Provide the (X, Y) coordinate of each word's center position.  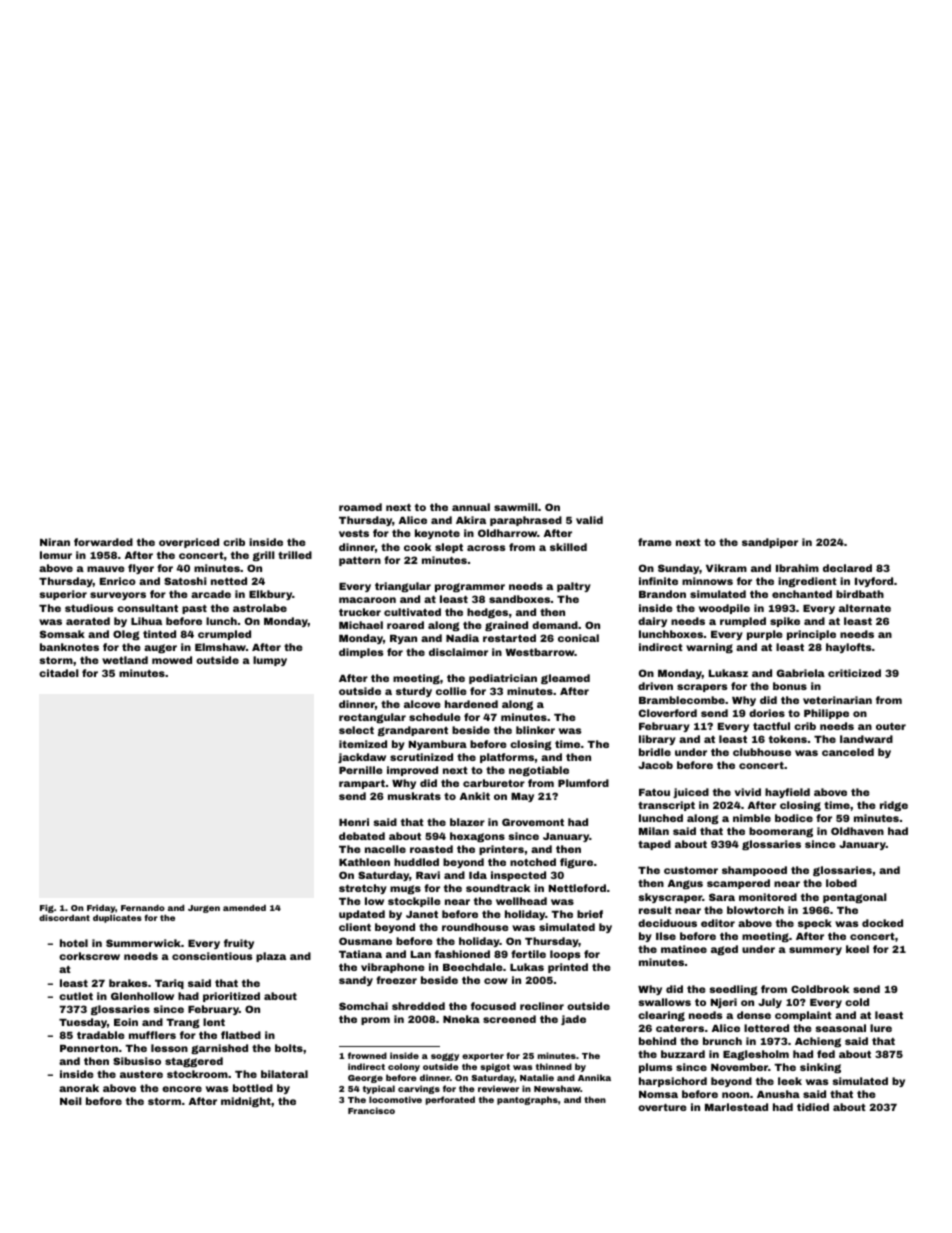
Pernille (361, 770)
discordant (64, 917)
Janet (422, 914)
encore (182, 1089)
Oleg (126, 635)
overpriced (189, 543)
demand (555, 625)
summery (815, 951)
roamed (360, 507)
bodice (794, 818)
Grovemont (533, 822)
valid (589, 520)
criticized (854, 673)
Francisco (371, 1110)
